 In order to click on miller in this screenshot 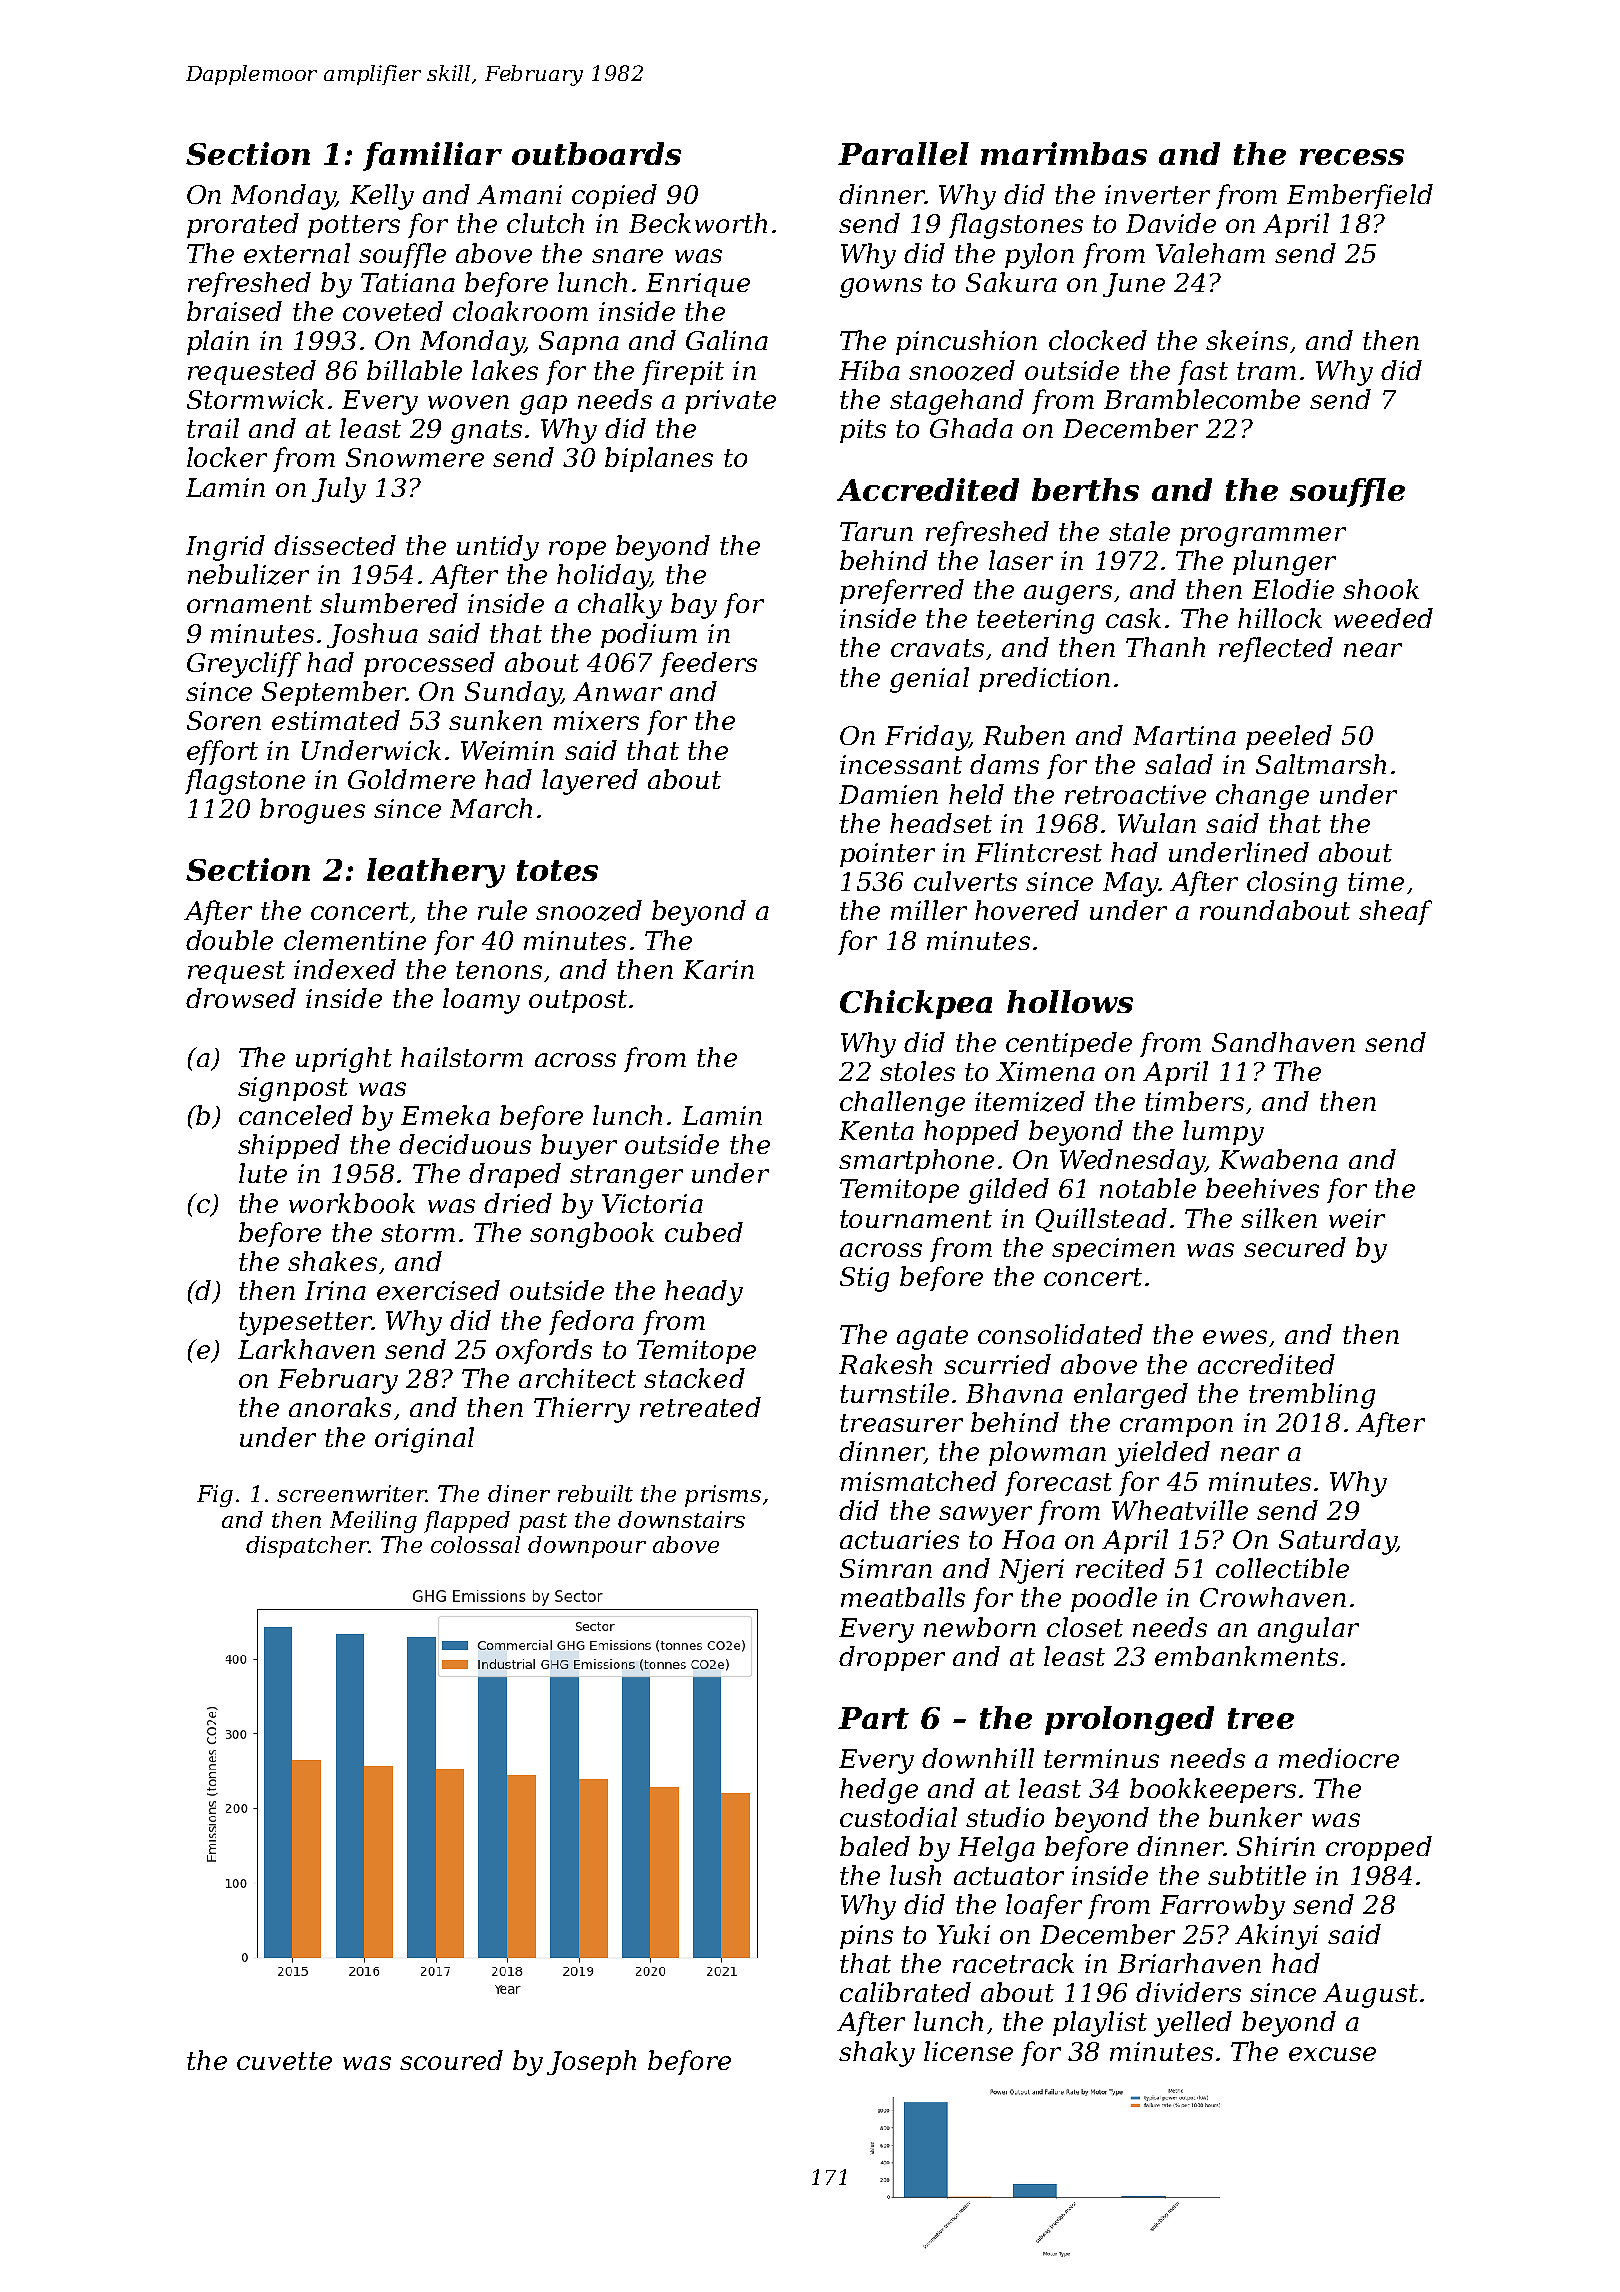, I will do `click(929, 910)`.
